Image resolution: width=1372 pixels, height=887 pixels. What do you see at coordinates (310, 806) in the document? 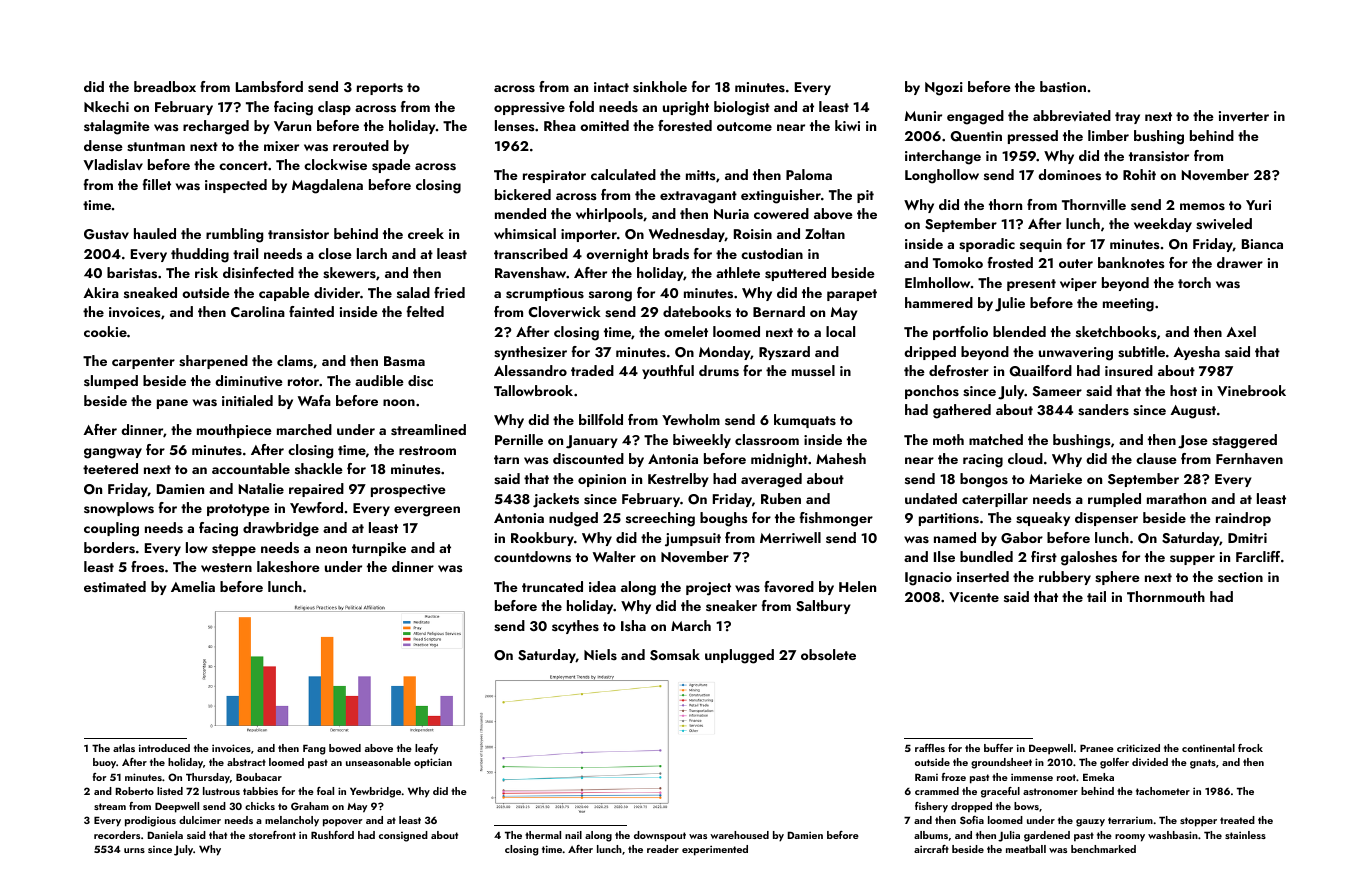
I see `Graham` at bounding box center [310, 806].
